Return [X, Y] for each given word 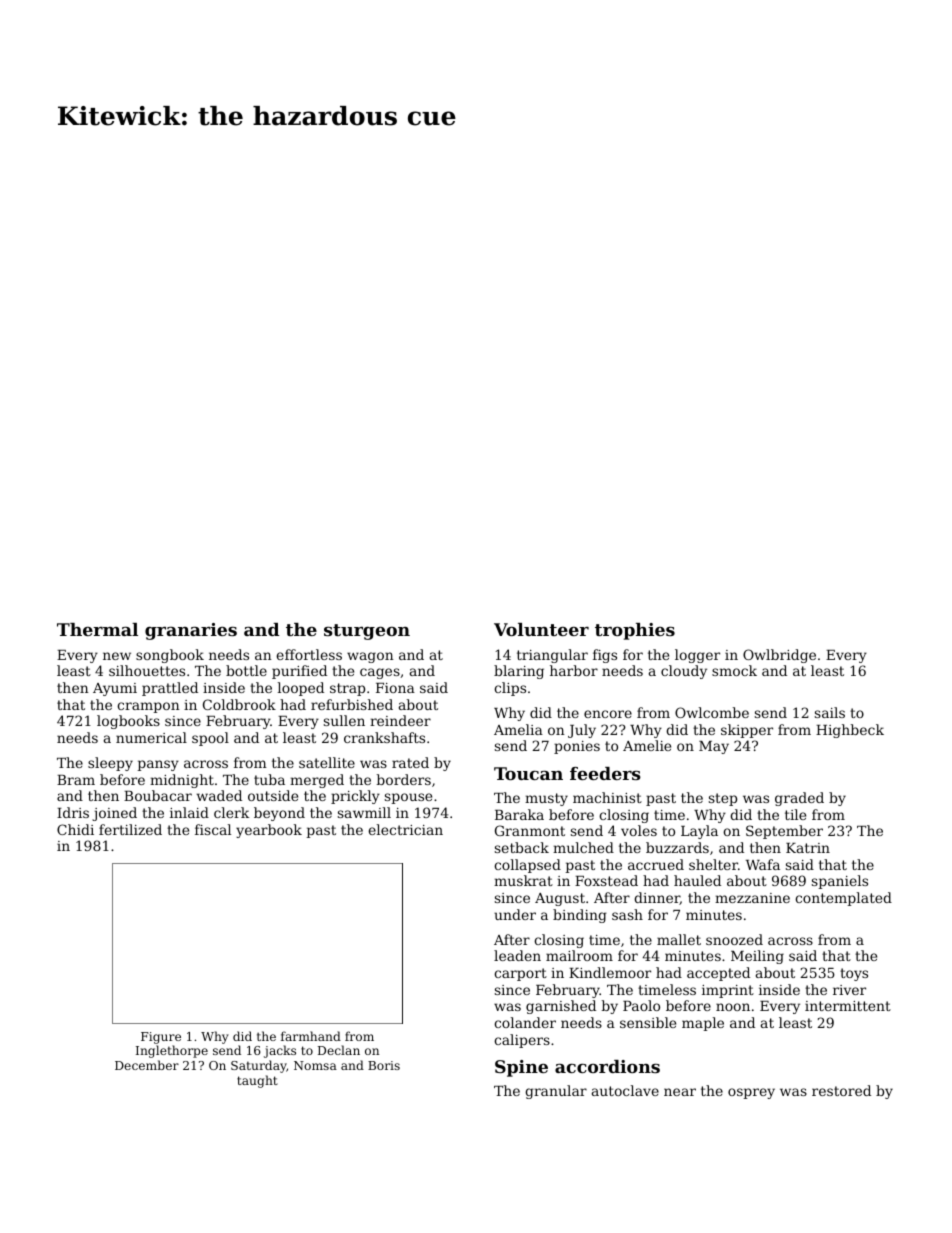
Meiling [757, 957]
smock [734, 670]
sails [830, 712]
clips [510, 689]
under [515, 914]
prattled [170, 689]
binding [580, 916]
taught [257, 1081]
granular [556, 1092]
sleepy [110, 764]
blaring [519, 672]
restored [841, 1090]
